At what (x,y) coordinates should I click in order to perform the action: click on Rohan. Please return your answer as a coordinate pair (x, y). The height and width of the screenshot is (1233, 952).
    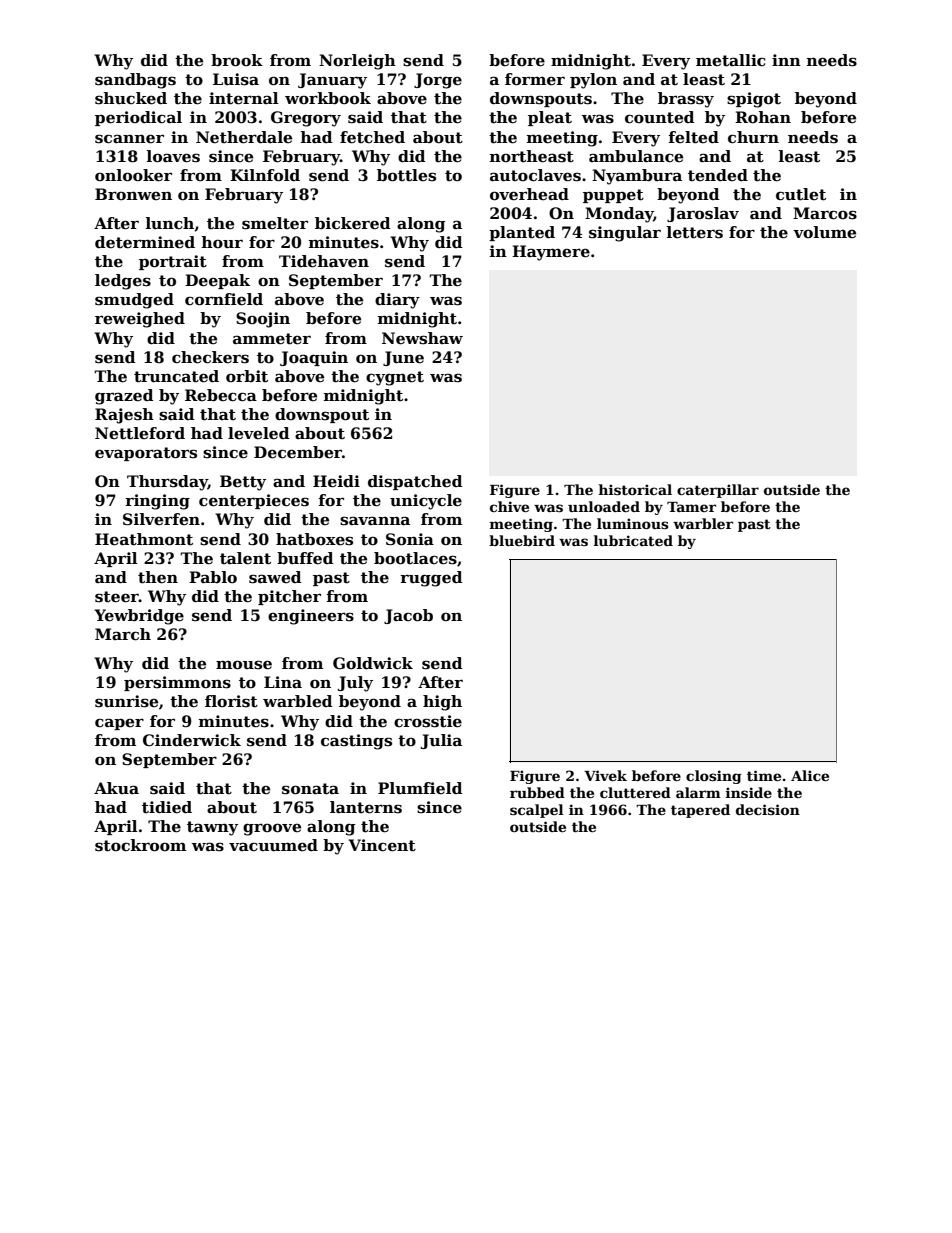
    Looking at the image, I should click on (763, 117).
